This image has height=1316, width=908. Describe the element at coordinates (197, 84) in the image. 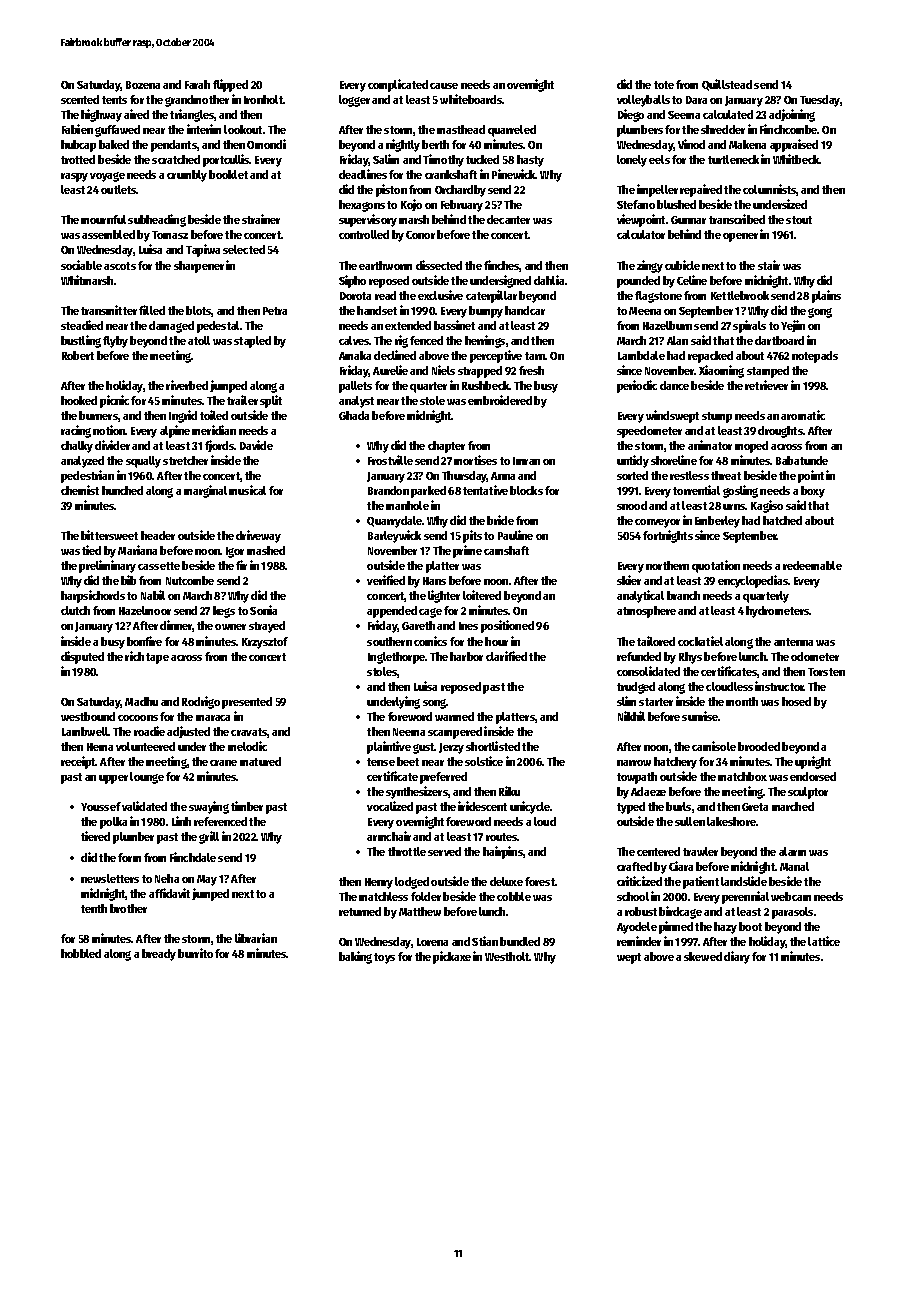

I see `Farah` at that location.
